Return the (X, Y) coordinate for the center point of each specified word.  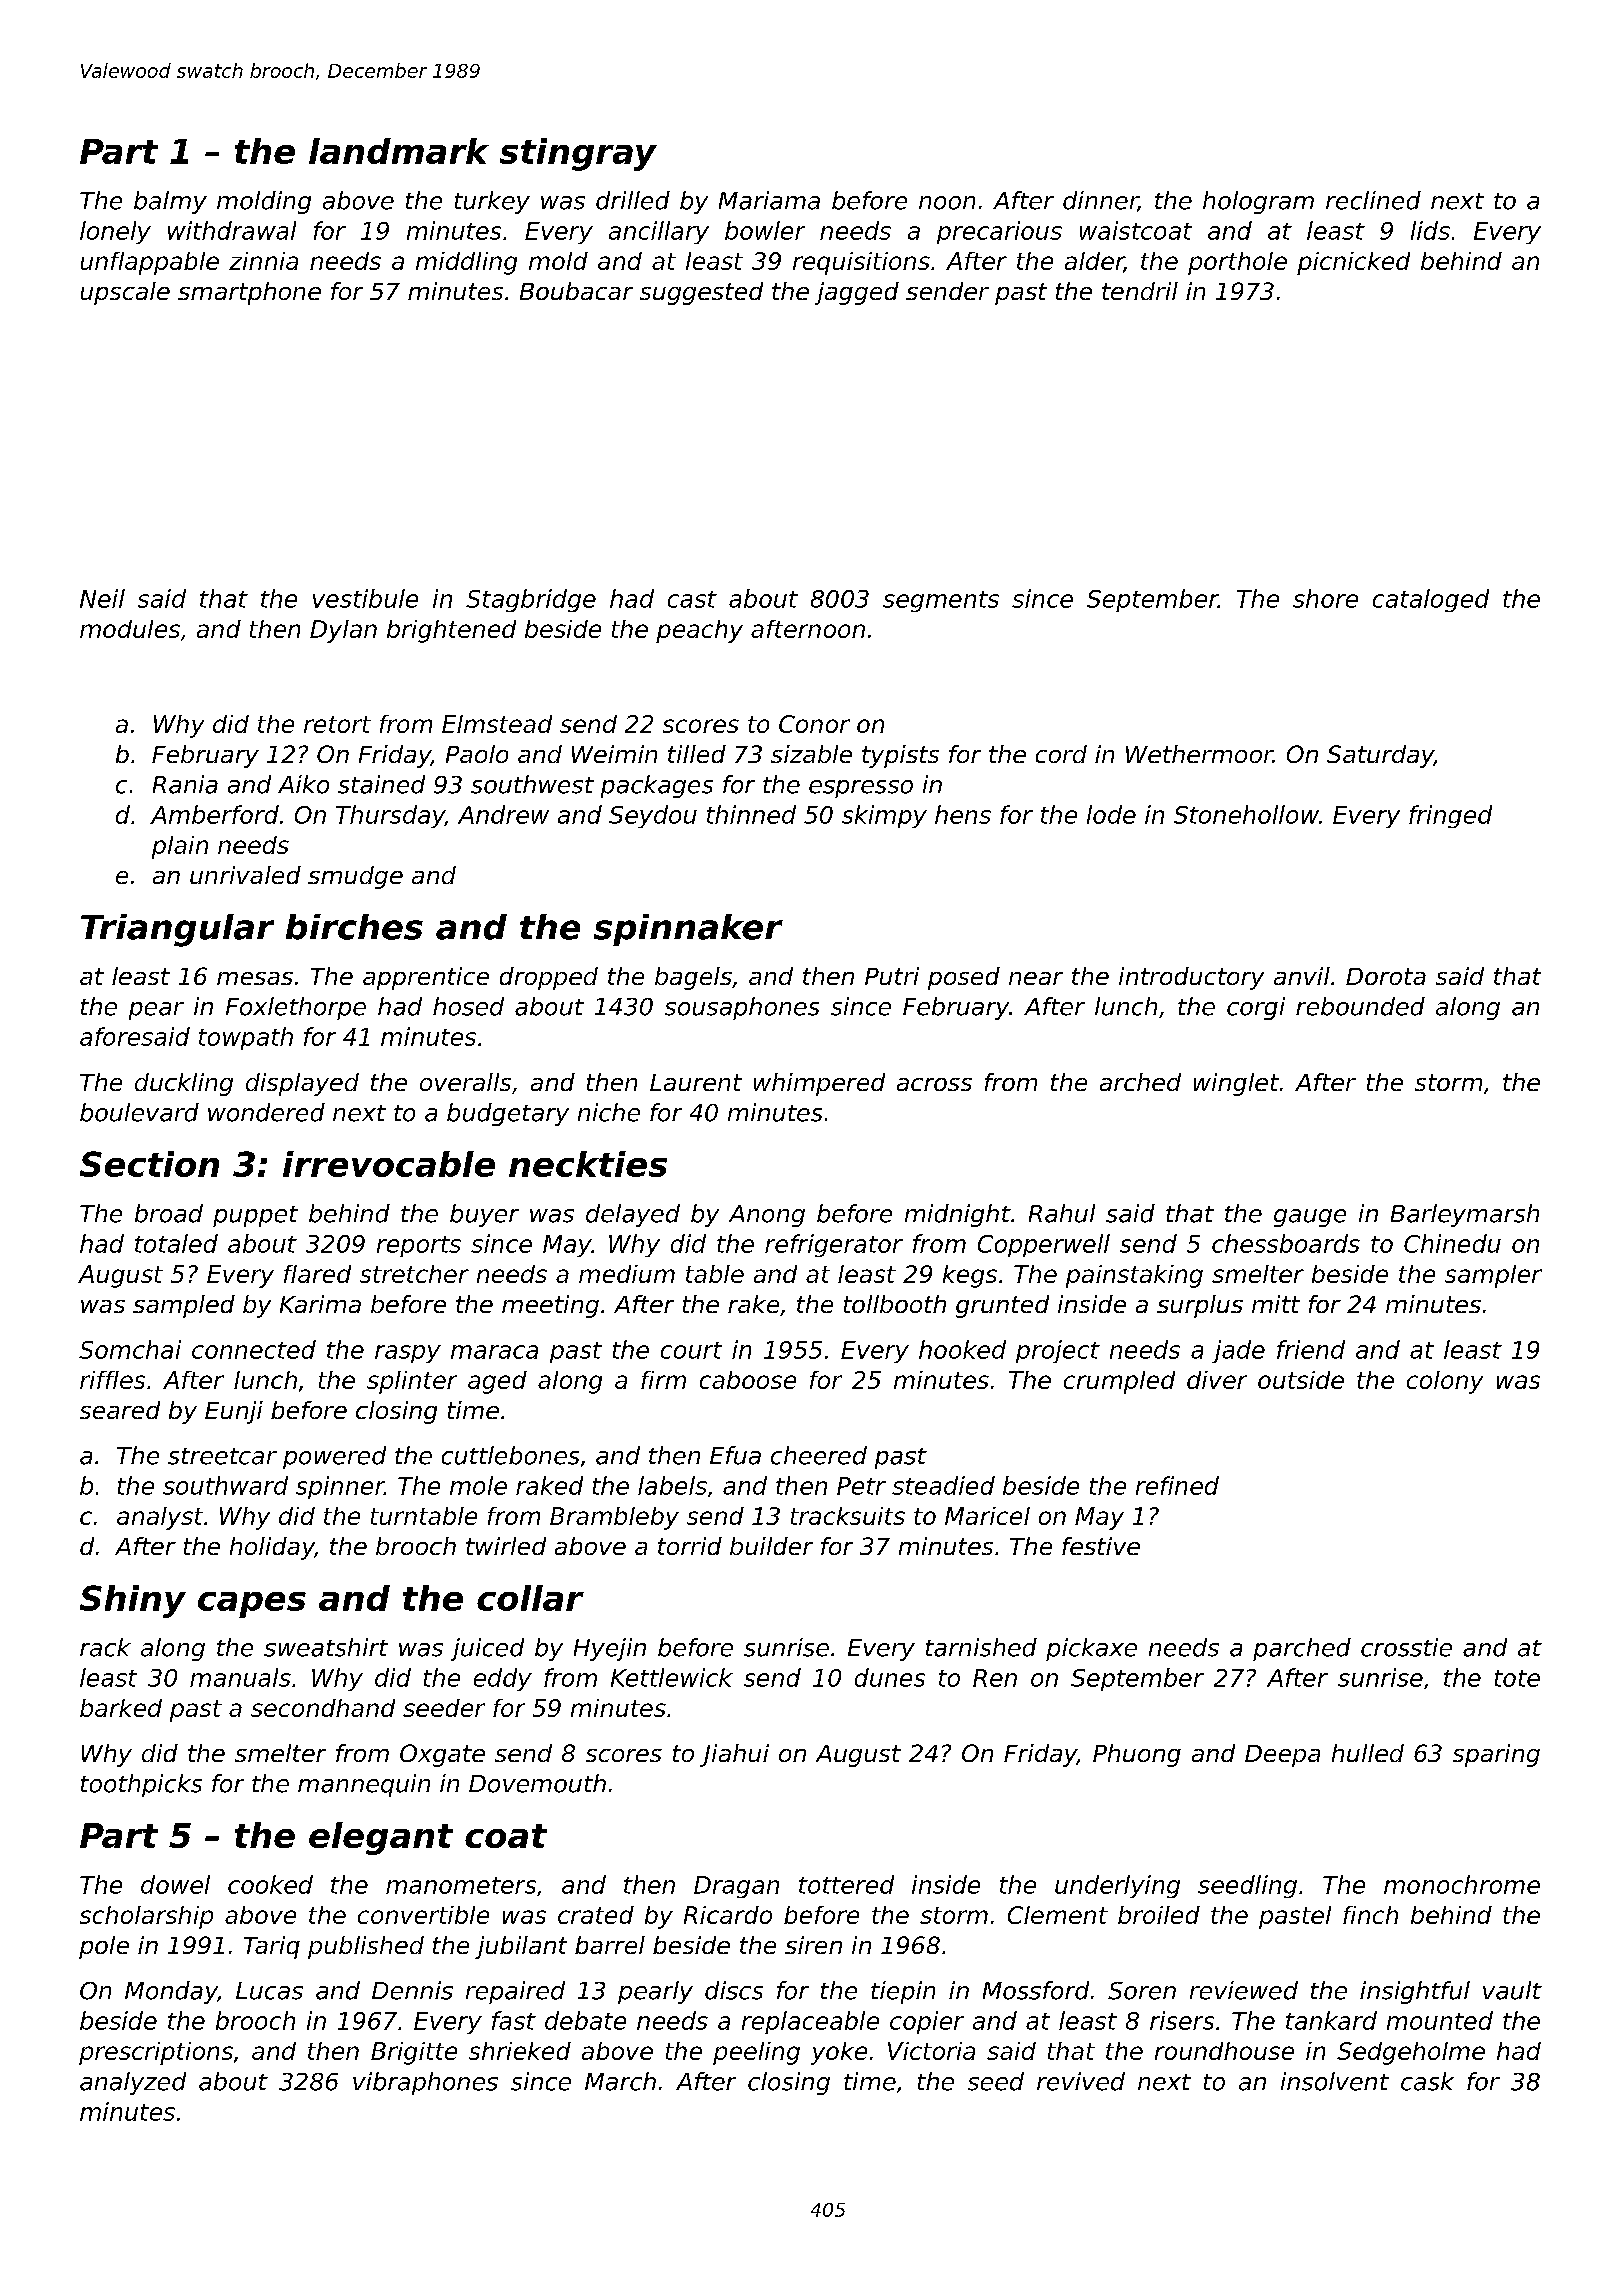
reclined (1373, 200)
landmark (399, 151)
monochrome (1462, 1884)
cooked (270, 1884)
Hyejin (610, 1649)
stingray (578, 154)
